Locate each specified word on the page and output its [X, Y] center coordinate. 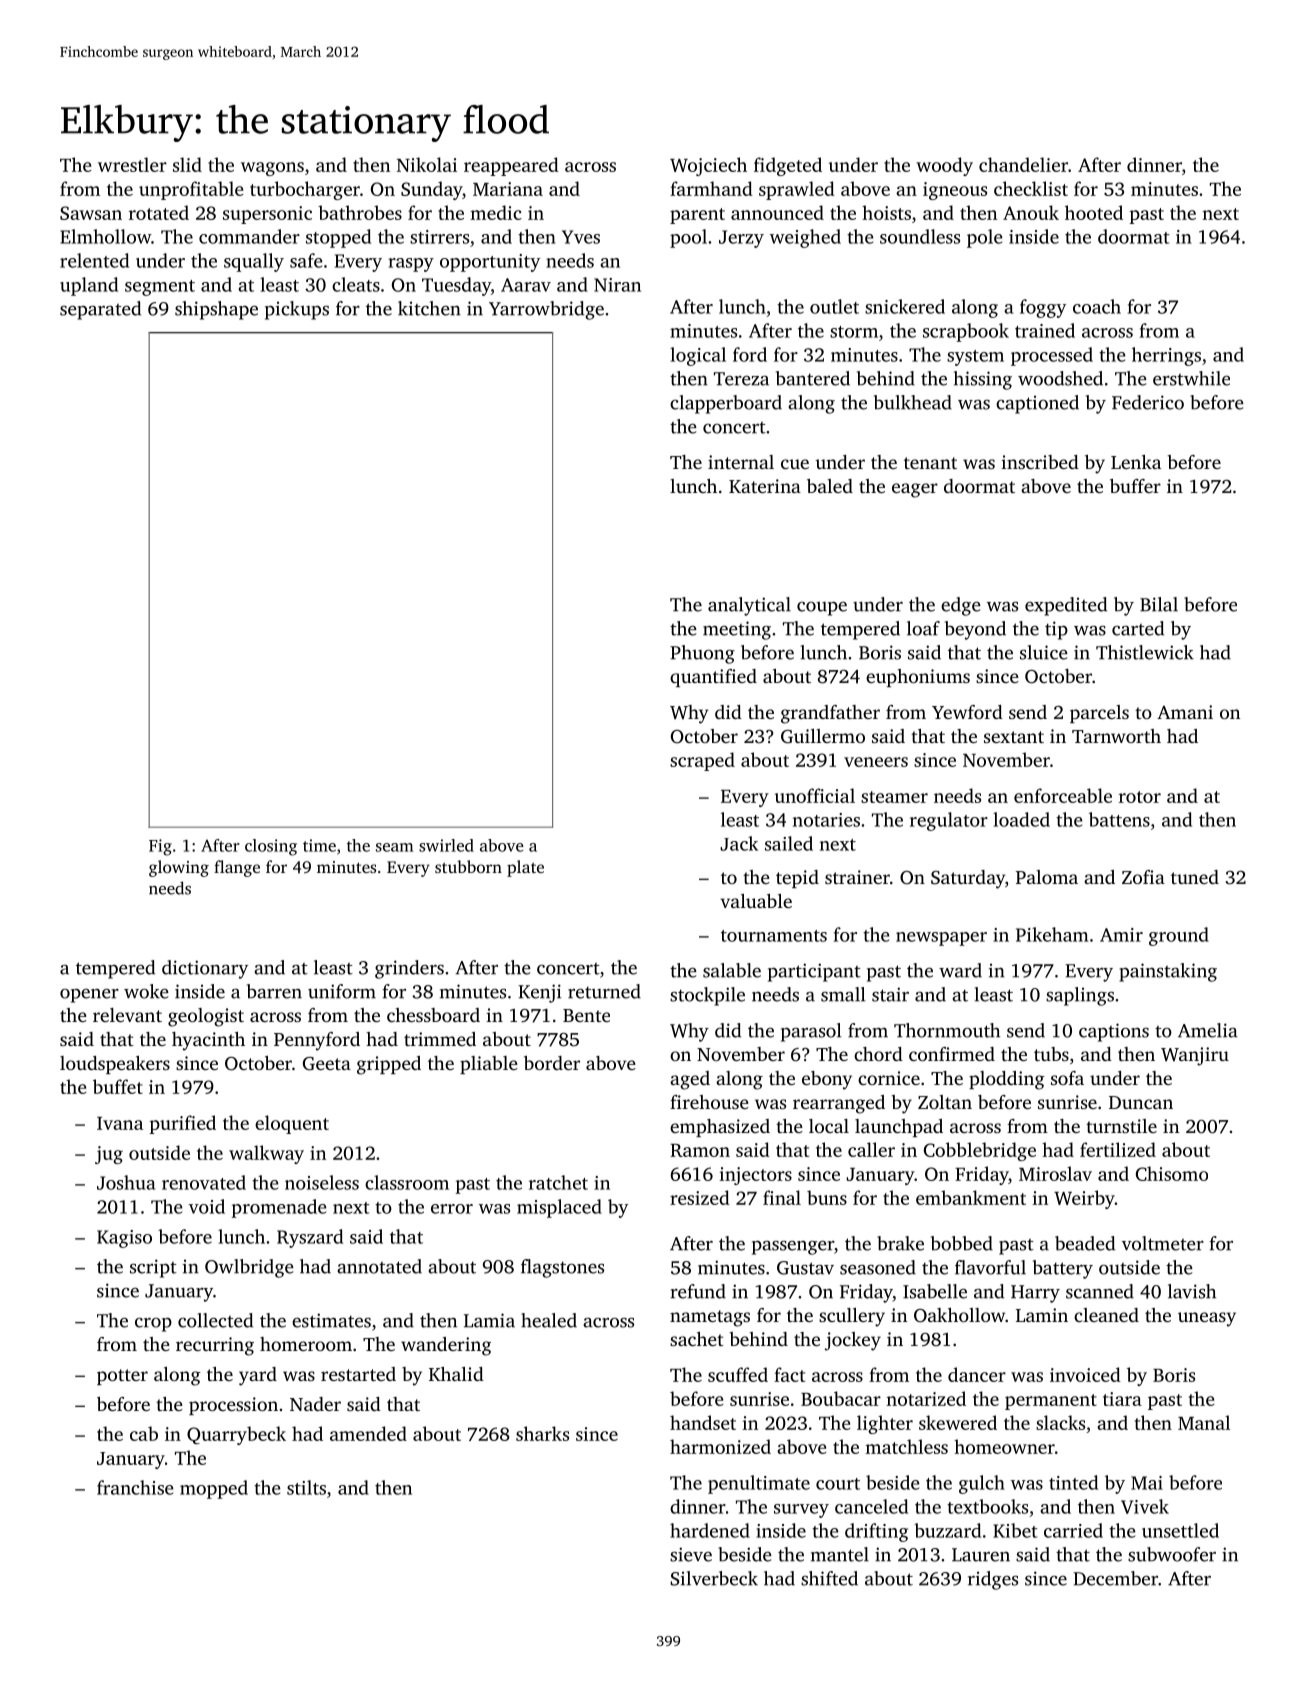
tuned [1195, 877]
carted [1138, 628]
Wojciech [708, 166]
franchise [135, 1487]
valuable [756, 901]
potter [122, 1377]
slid [187, 164]
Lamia [489, 1320]
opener [89, 995]
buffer [1135, 486]
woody [944, 166]
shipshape [216, 310]
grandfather [830, 714]
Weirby [1084, 1199]
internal [741, 462]
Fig [160, 847]
